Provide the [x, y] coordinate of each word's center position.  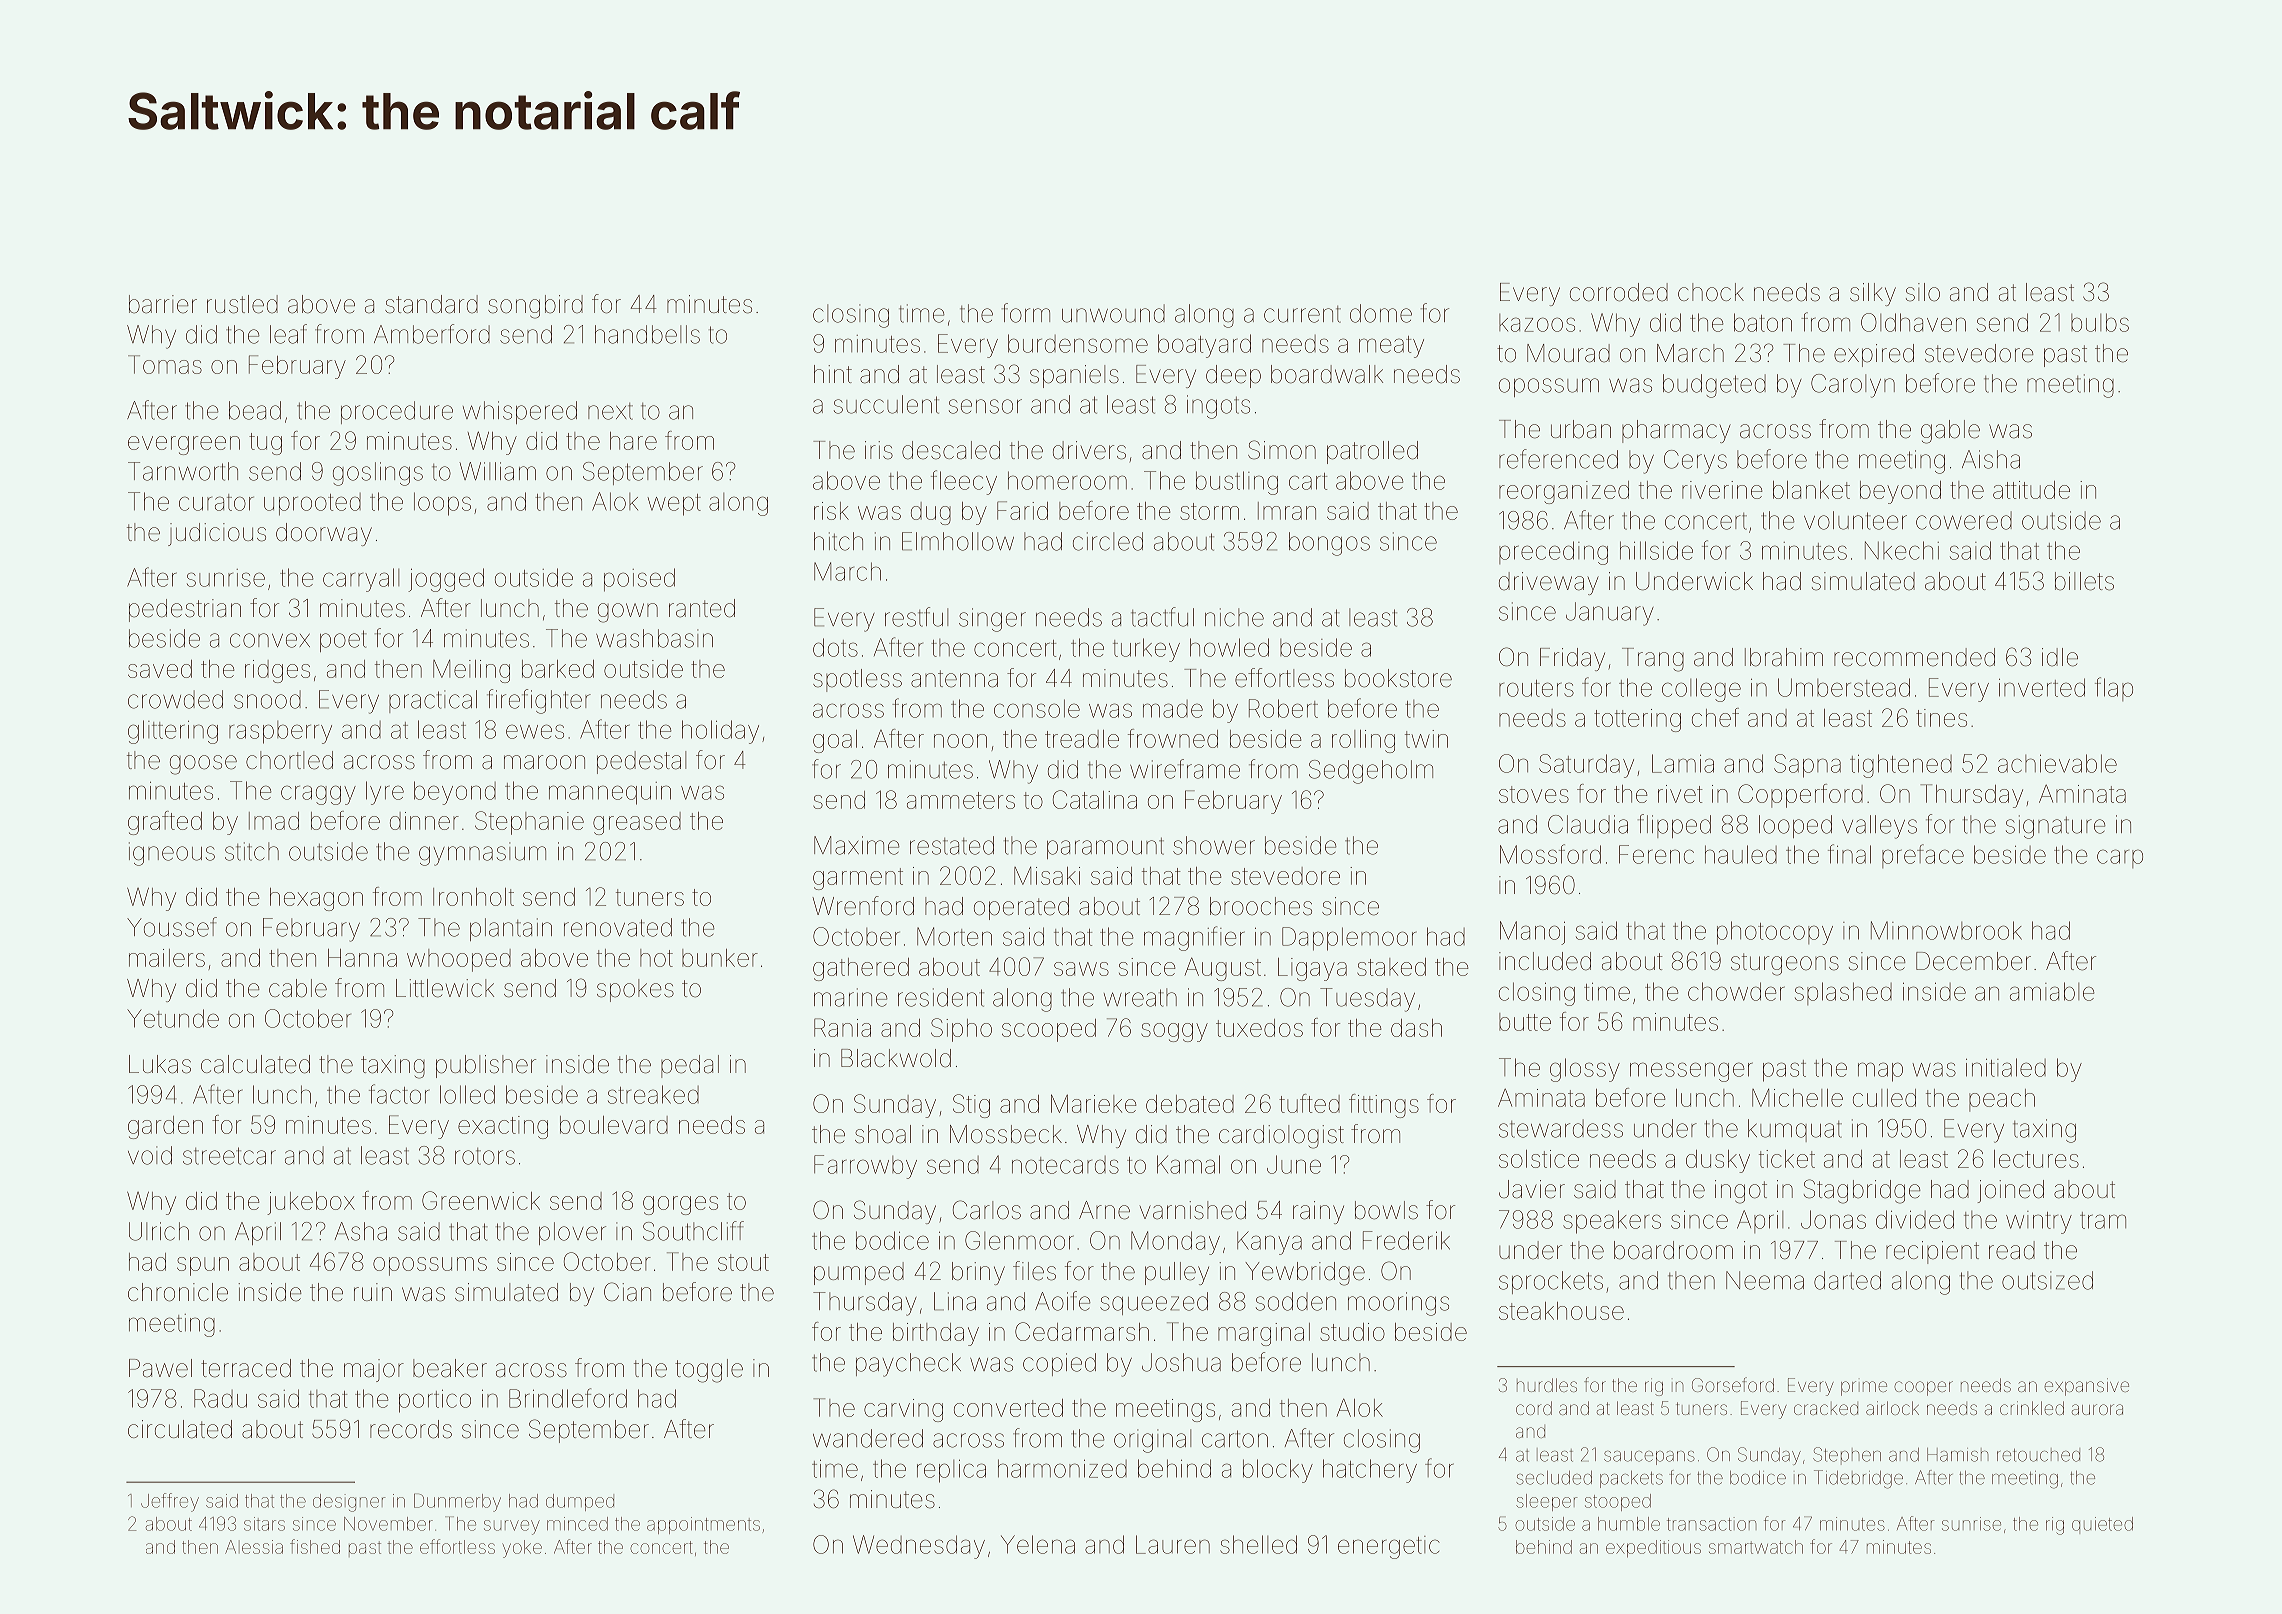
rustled [242, 304]
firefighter [539, 701]
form [1026, 313]
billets [2084, 581]
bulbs [2100, 322]
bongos [1329, 544]
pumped [859, 1273]
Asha [361, 1231]
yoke [522, 1549]
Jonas [1833, 1219]
